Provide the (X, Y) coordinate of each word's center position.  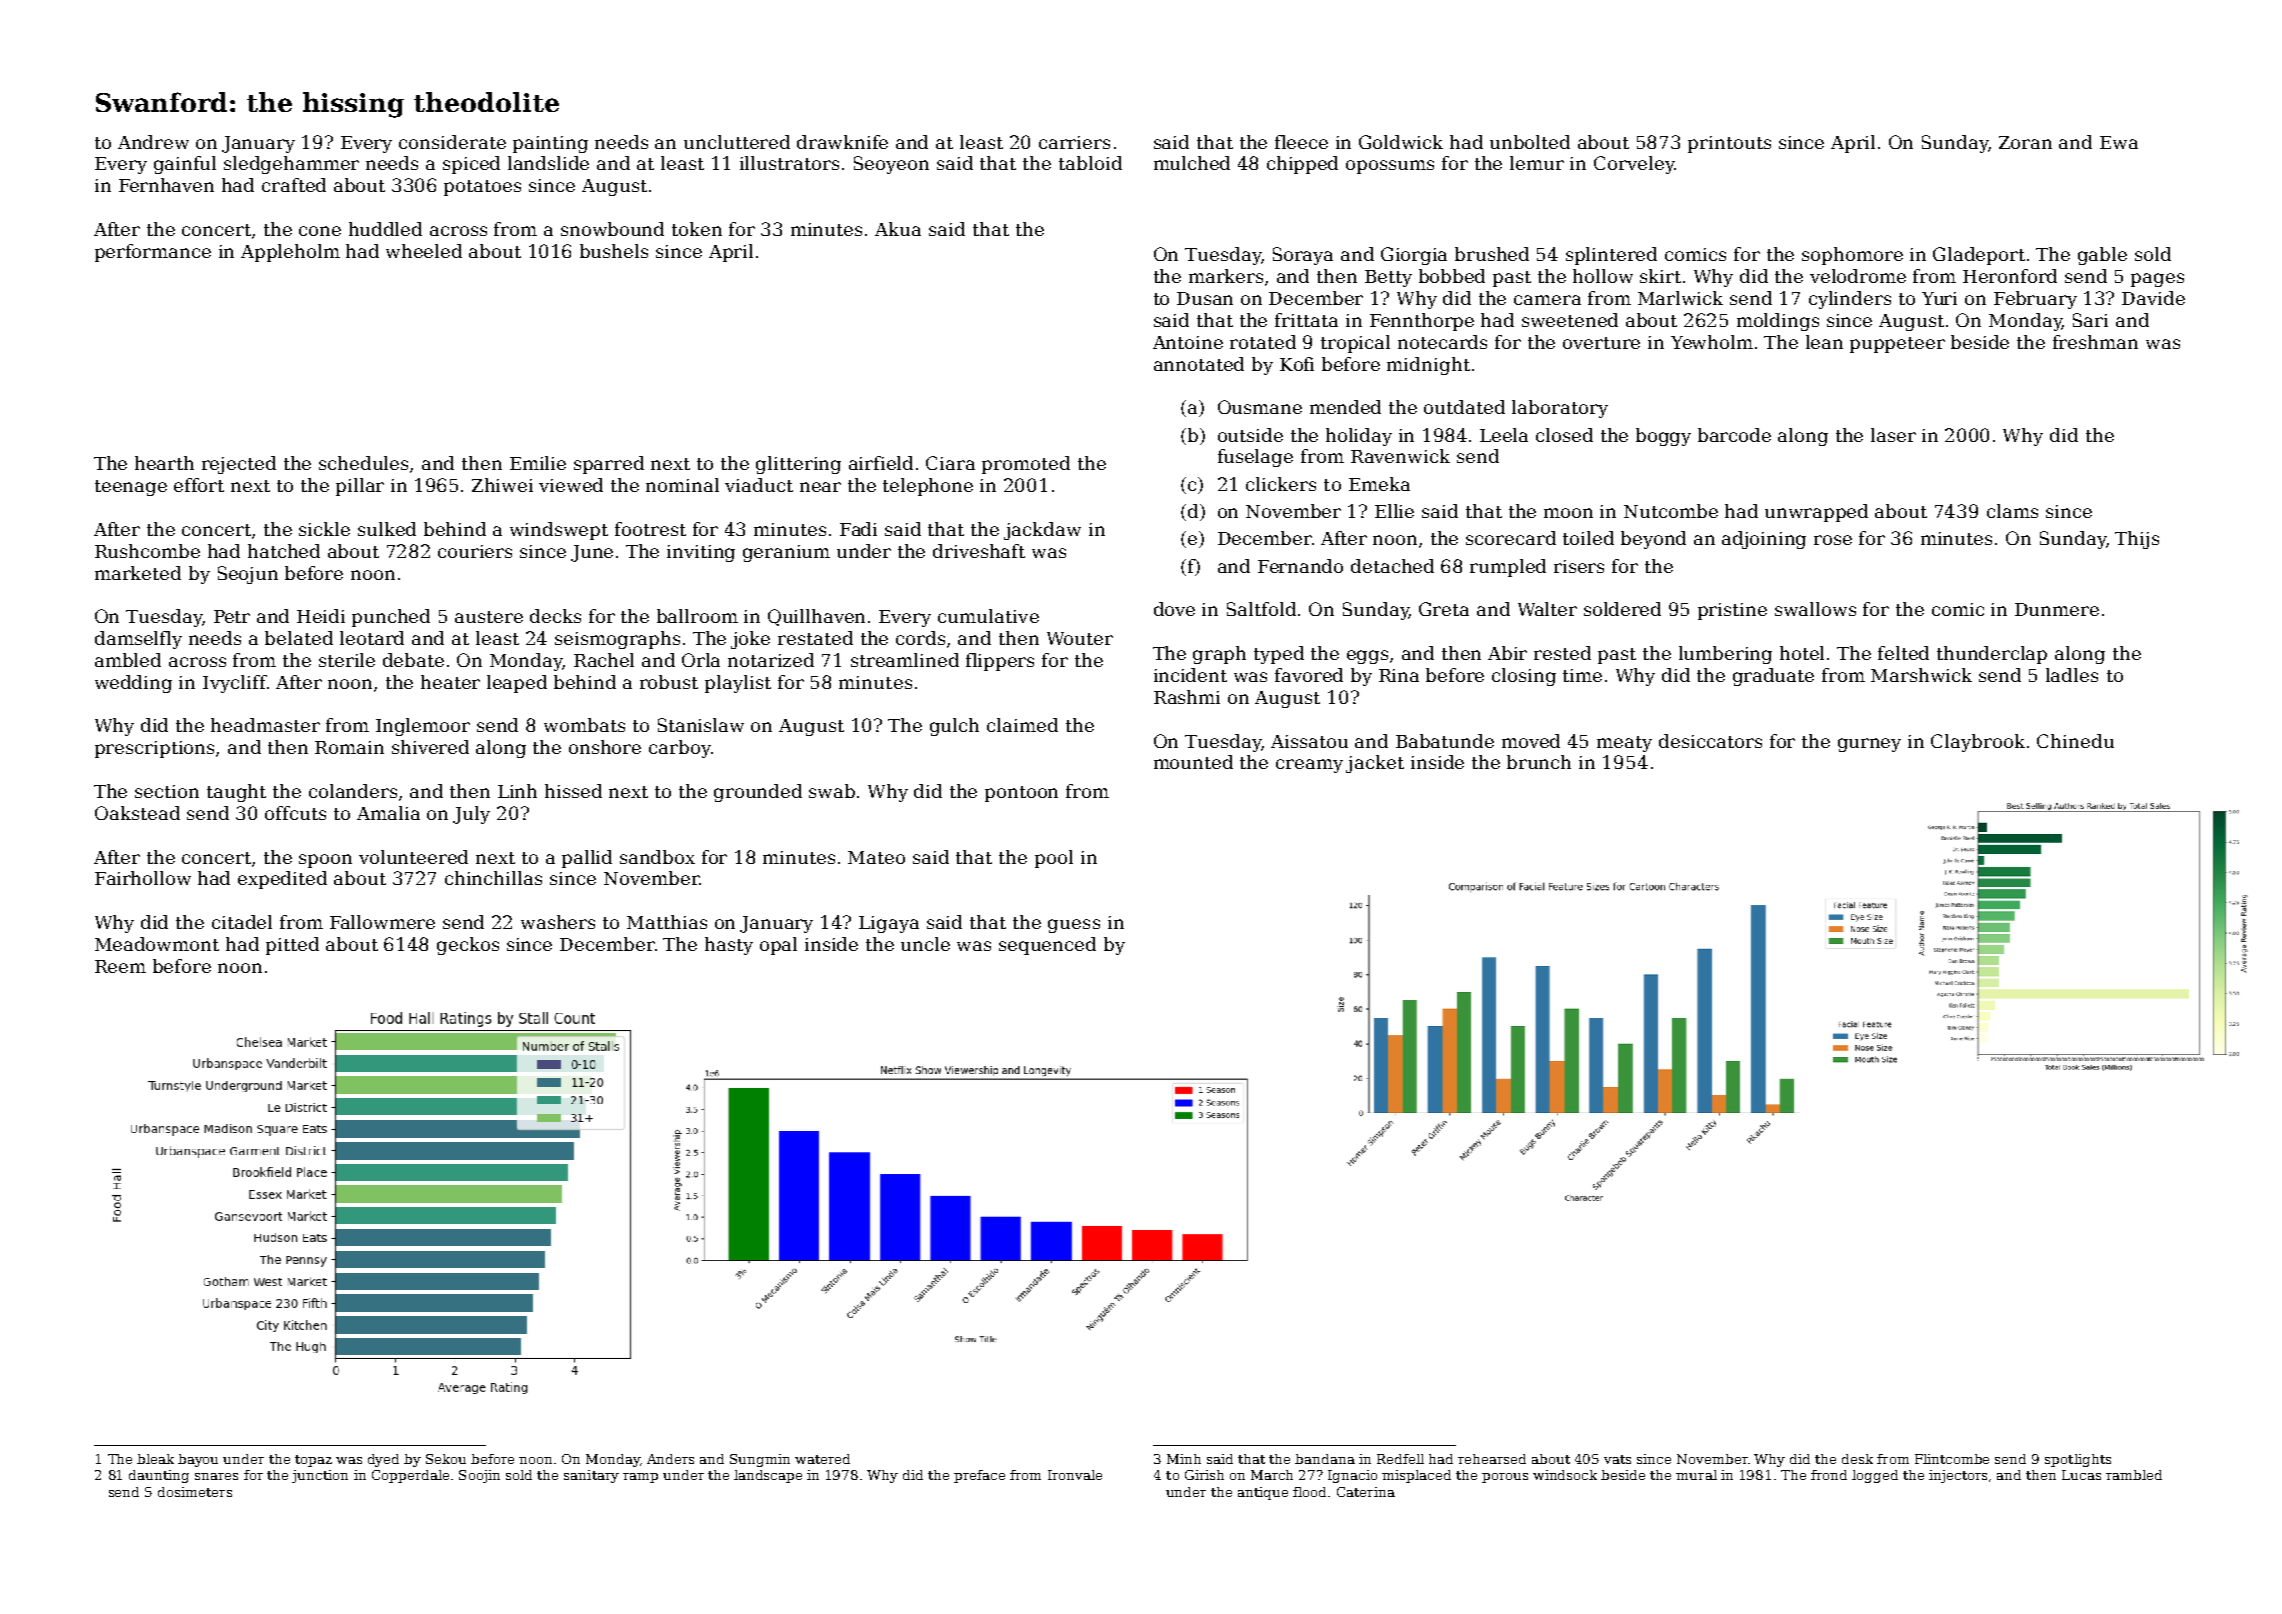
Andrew (153, 142)
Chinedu (2075, 741)
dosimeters (195, 1492)
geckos (468, 946)
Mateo (876, 857)
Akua (898, 229)
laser (1893, 435)
